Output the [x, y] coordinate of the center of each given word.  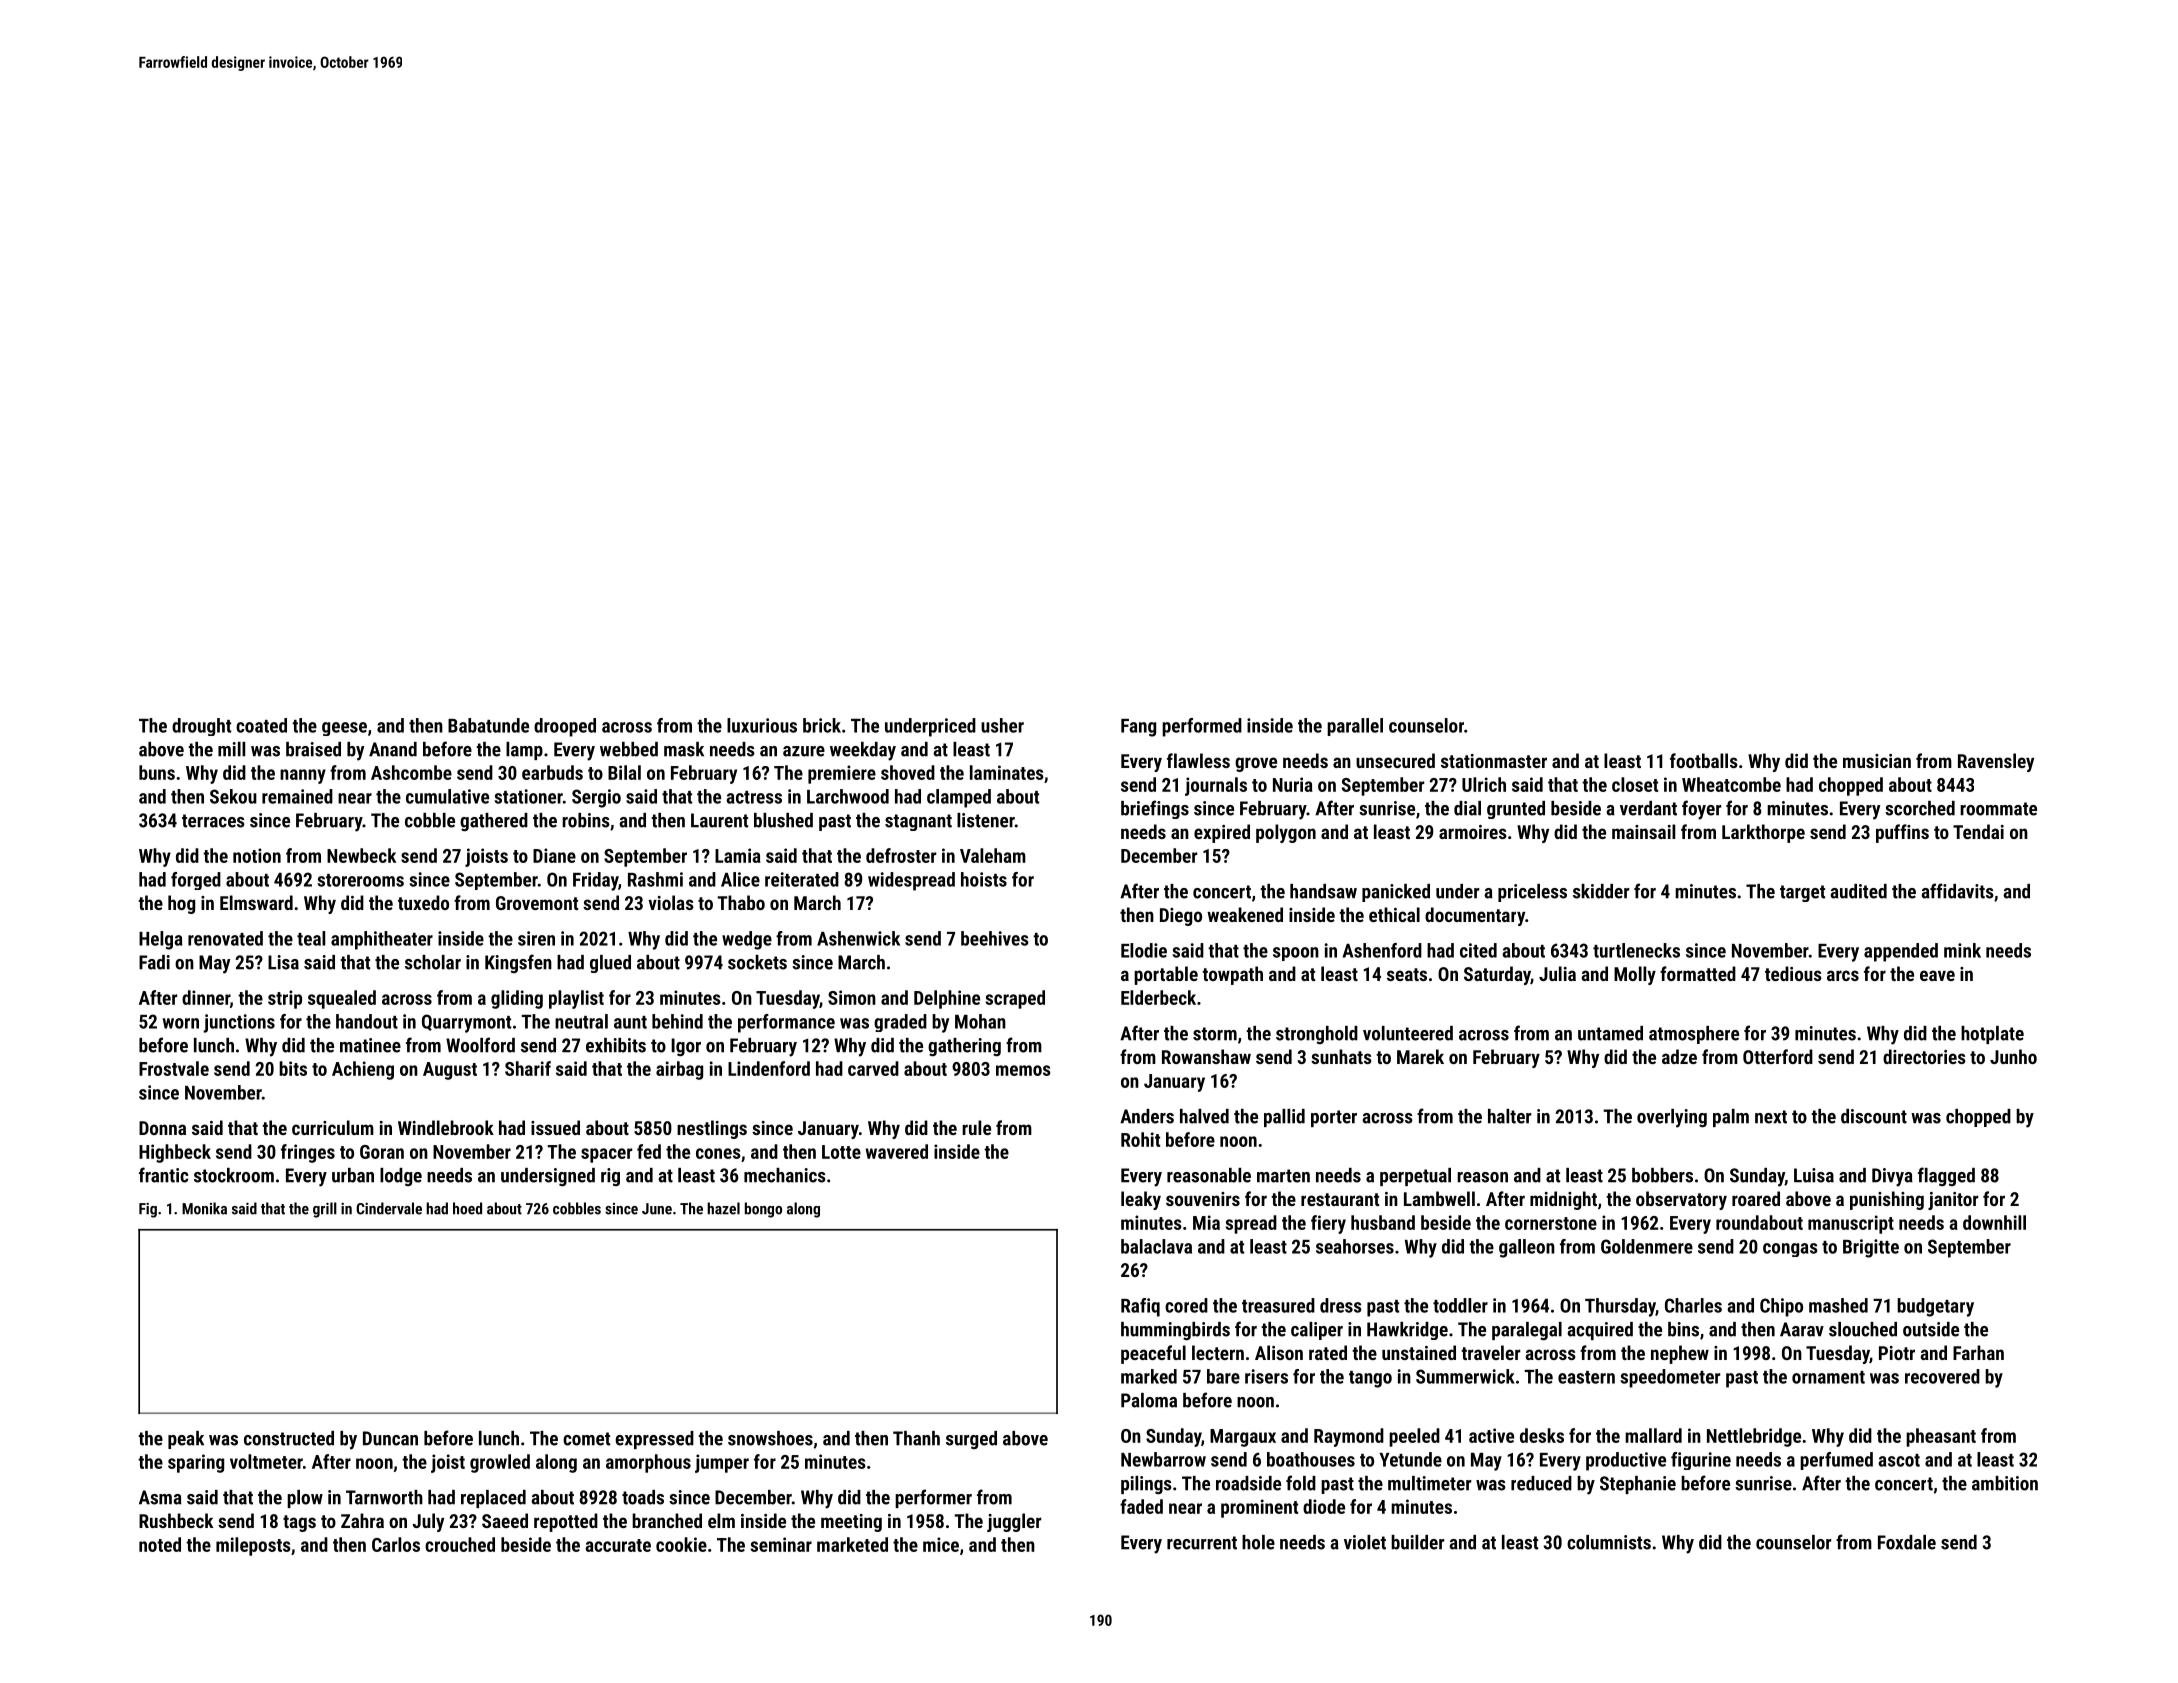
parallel [1355, 727]
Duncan [390, 1438]
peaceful [1153, 1354]
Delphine [947, 999]
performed [1202, 727]
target [1802, 893]
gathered [494, 822]
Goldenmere [1647, 1246]
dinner [206, 997]
